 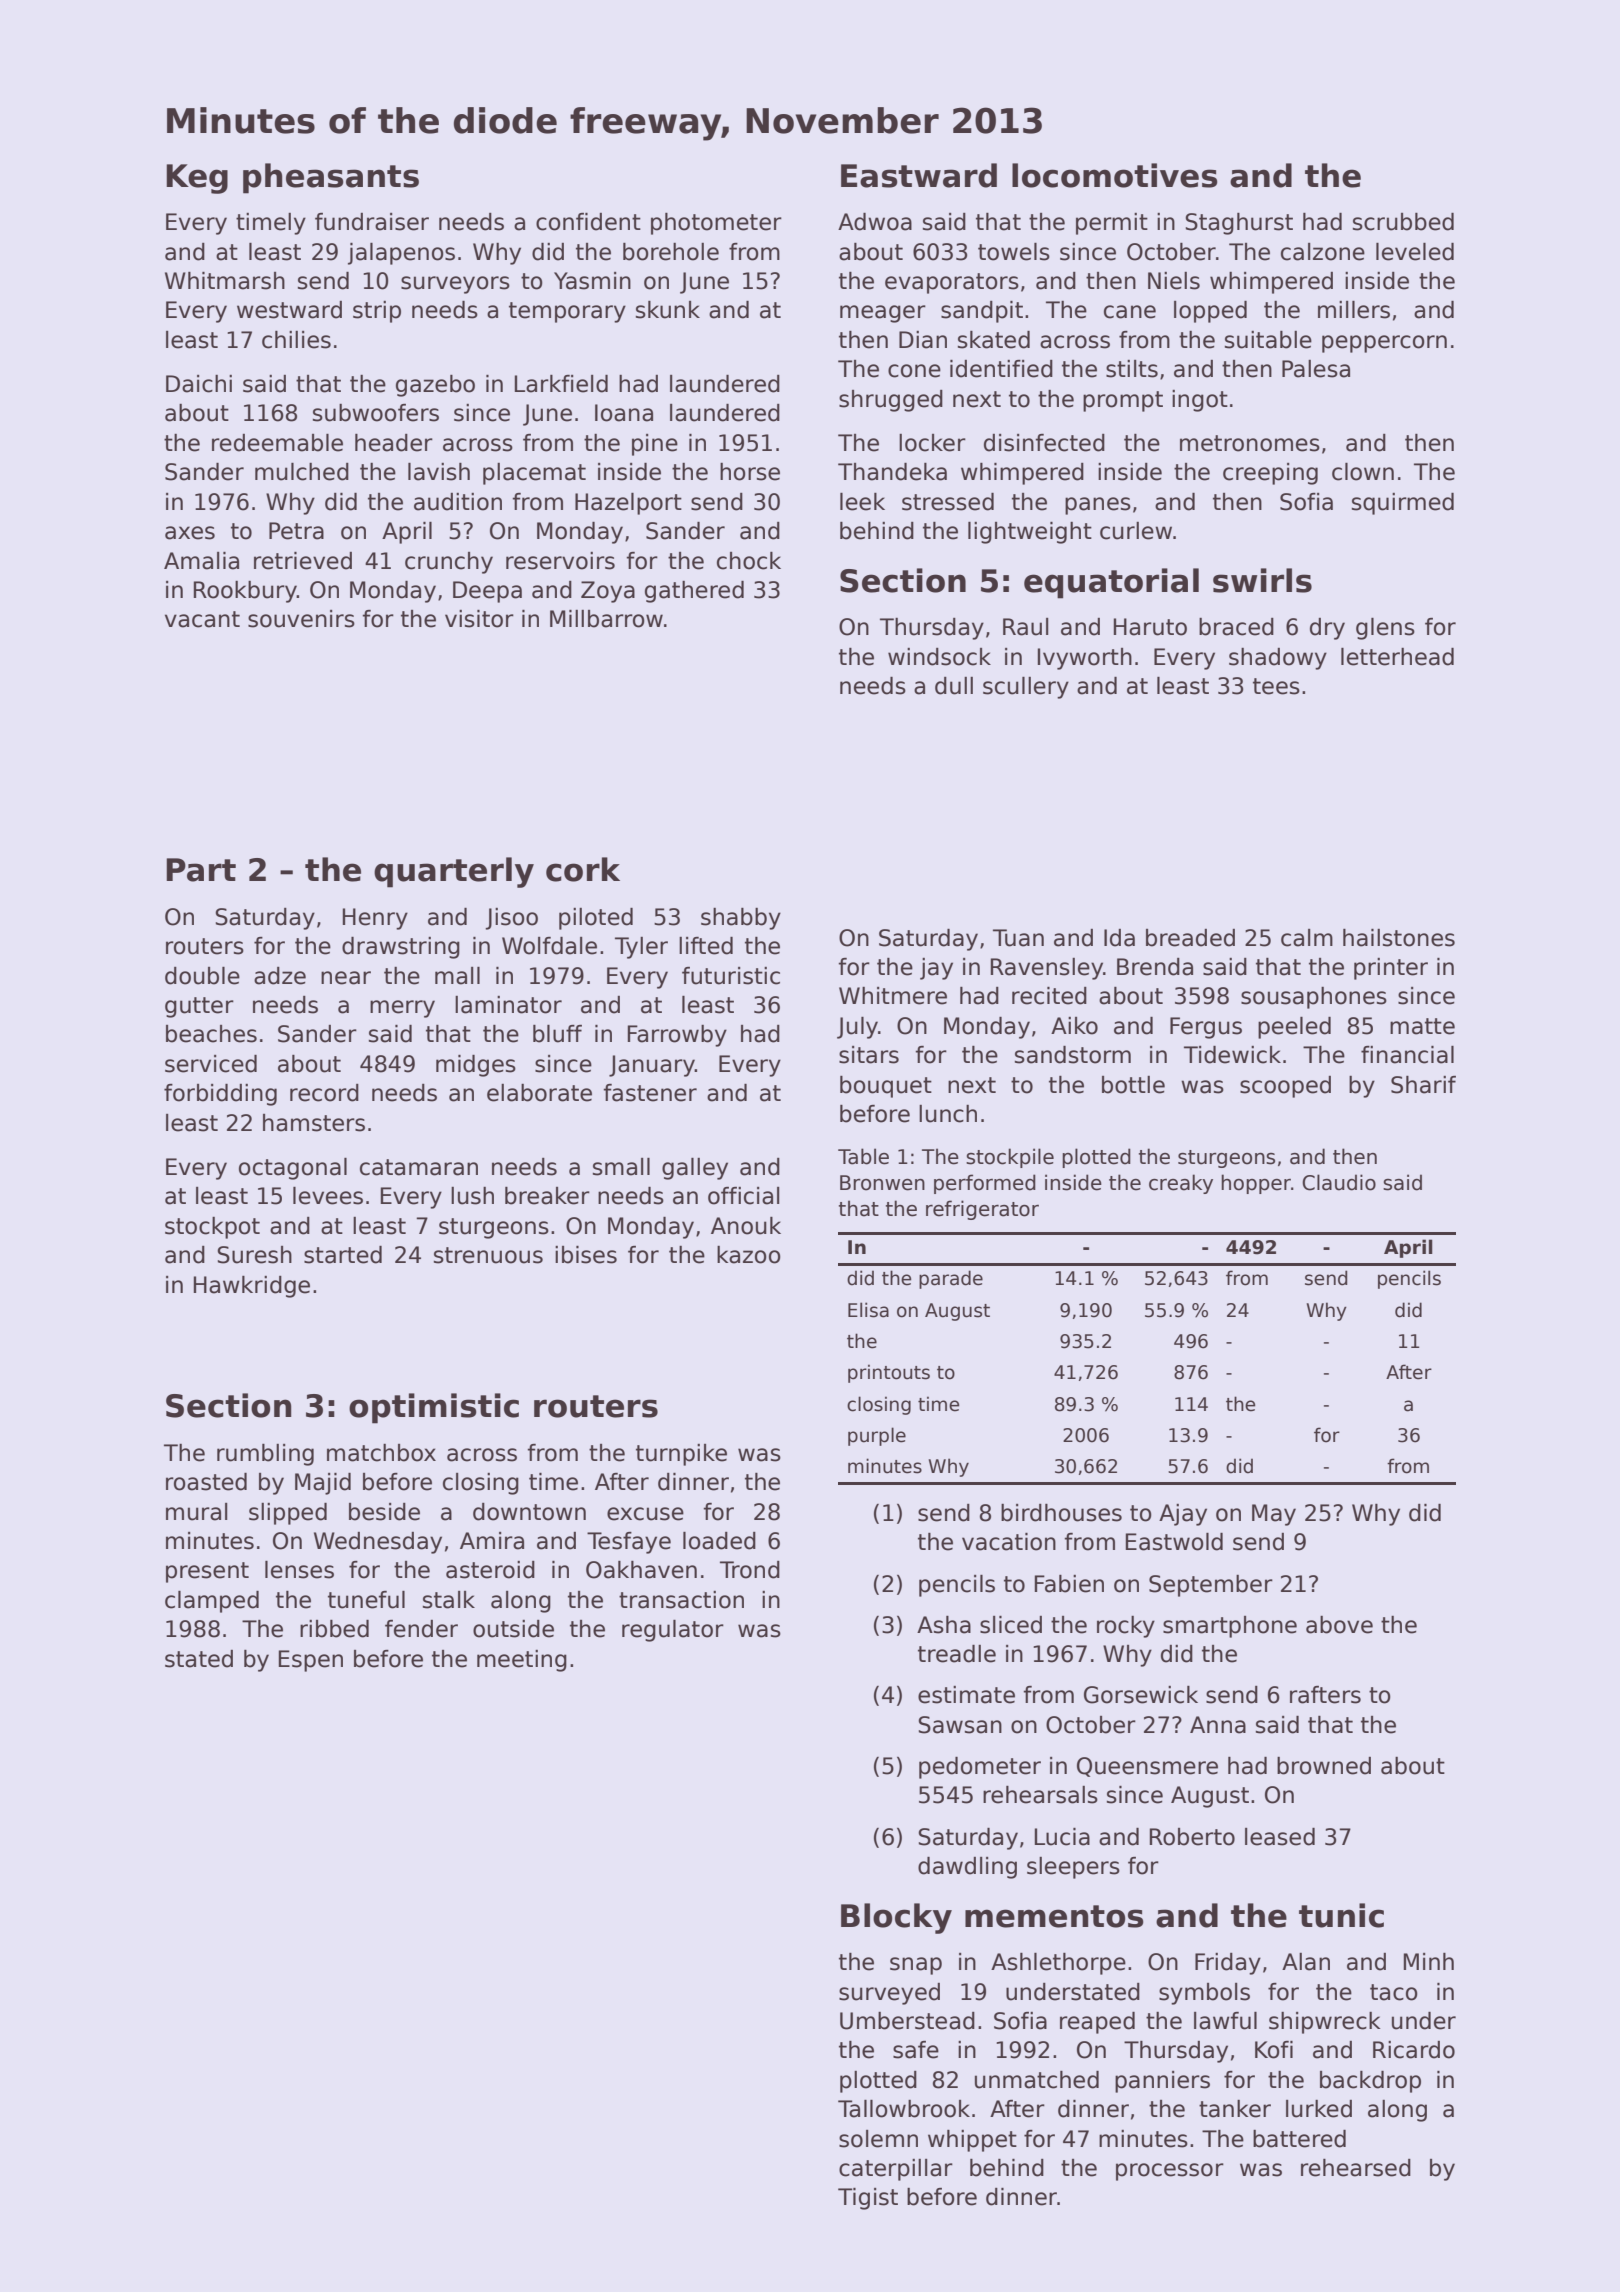 I want to click on lightweight, so click(x=1030, y=533).
